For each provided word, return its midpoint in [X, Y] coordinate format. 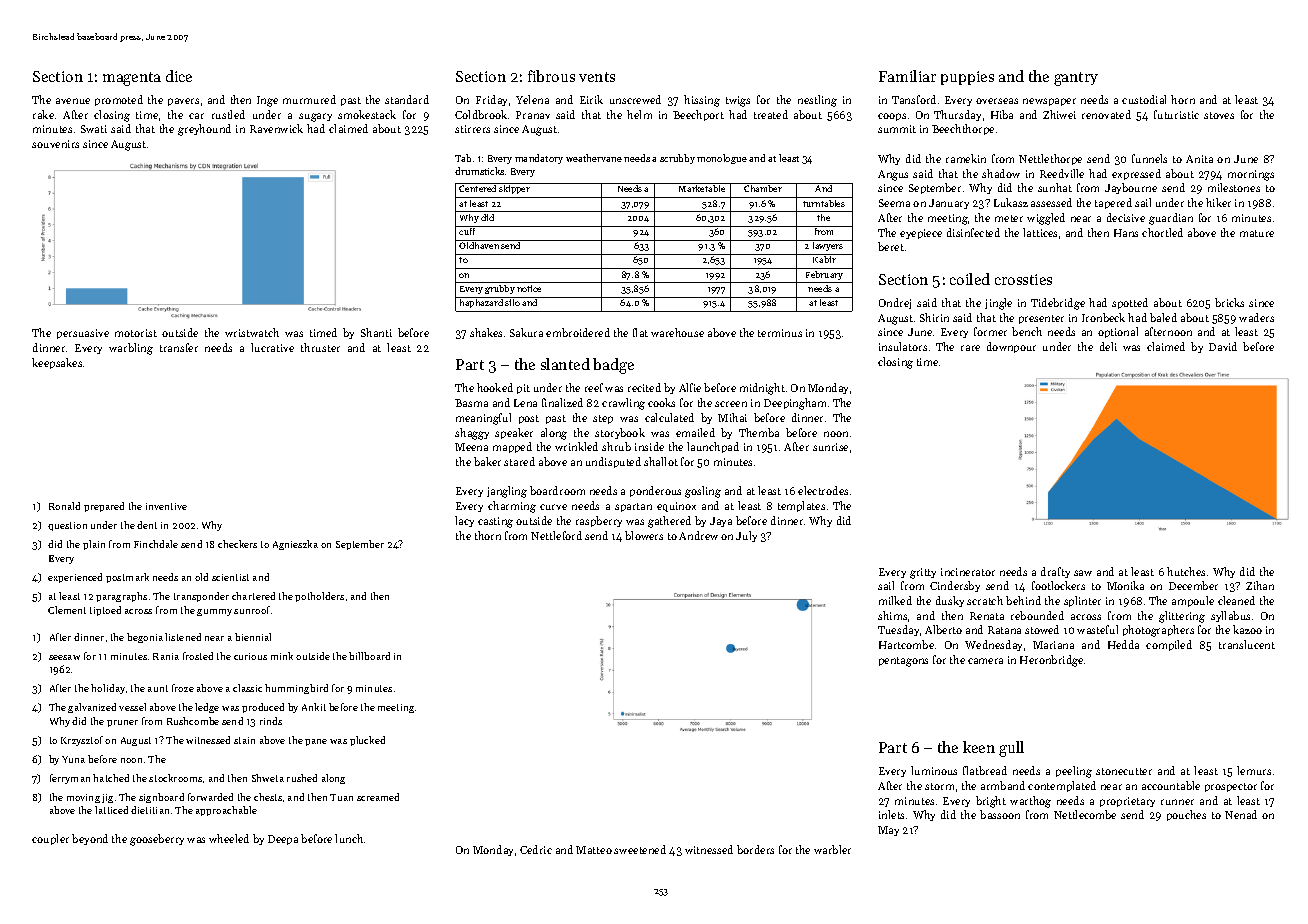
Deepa [283, 840]
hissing [702, 101]
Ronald [64, 506]
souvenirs [55, 144]
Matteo [594, 850]
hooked [495, 387]
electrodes [823, 490]
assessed [1051, 202]
